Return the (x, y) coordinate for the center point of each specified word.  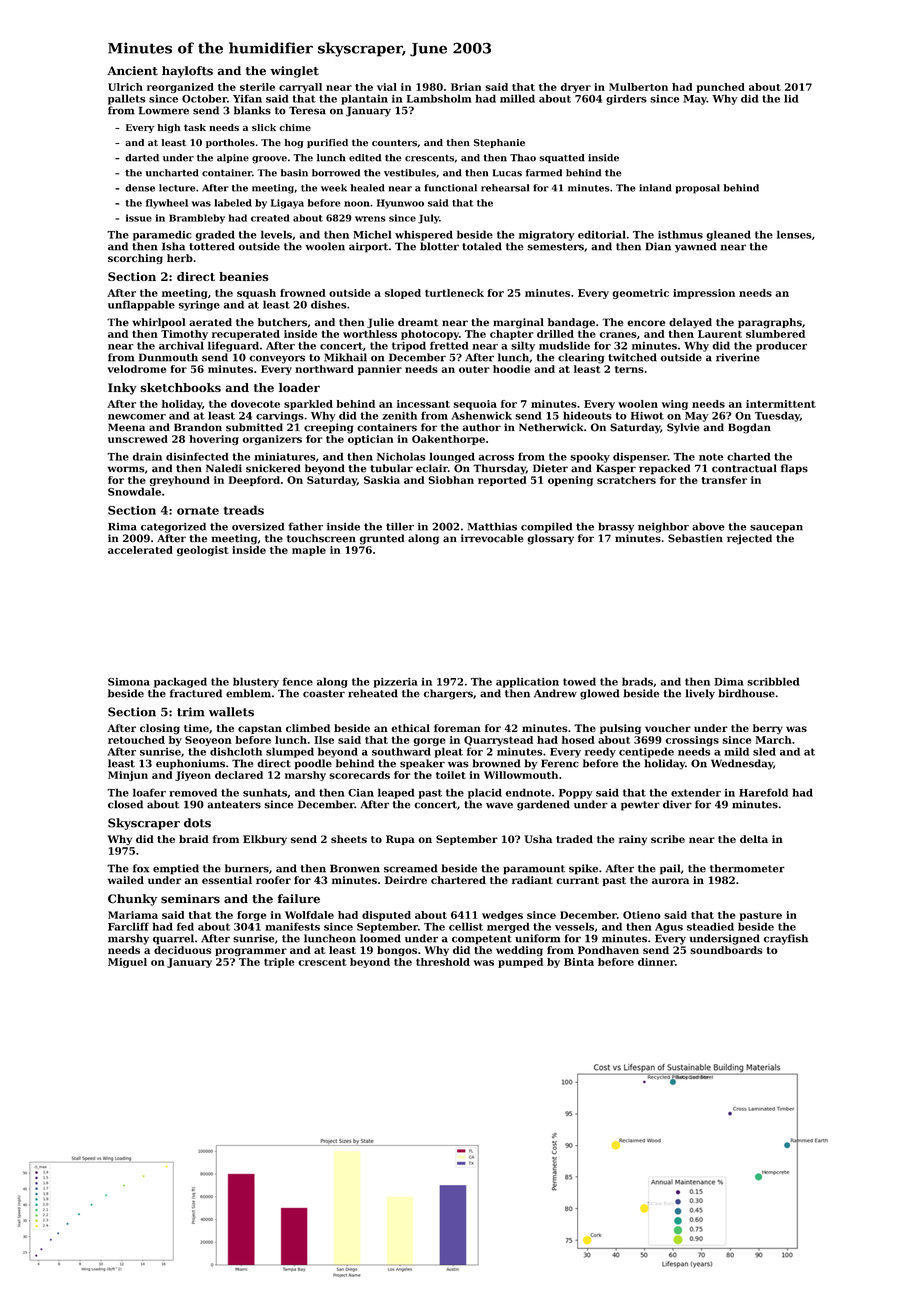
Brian (466, 87)
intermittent (781, 404)
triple (279, 963)
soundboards (726, 950)
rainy (633, 840)
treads (243, 510)
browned (496, 763)
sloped (403, 294)
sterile (257, 87)
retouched (136, 740)
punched (721, 88)
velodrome (136, 369)
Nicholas (401, 456)
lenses (794, 234)
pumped (520, 963)
